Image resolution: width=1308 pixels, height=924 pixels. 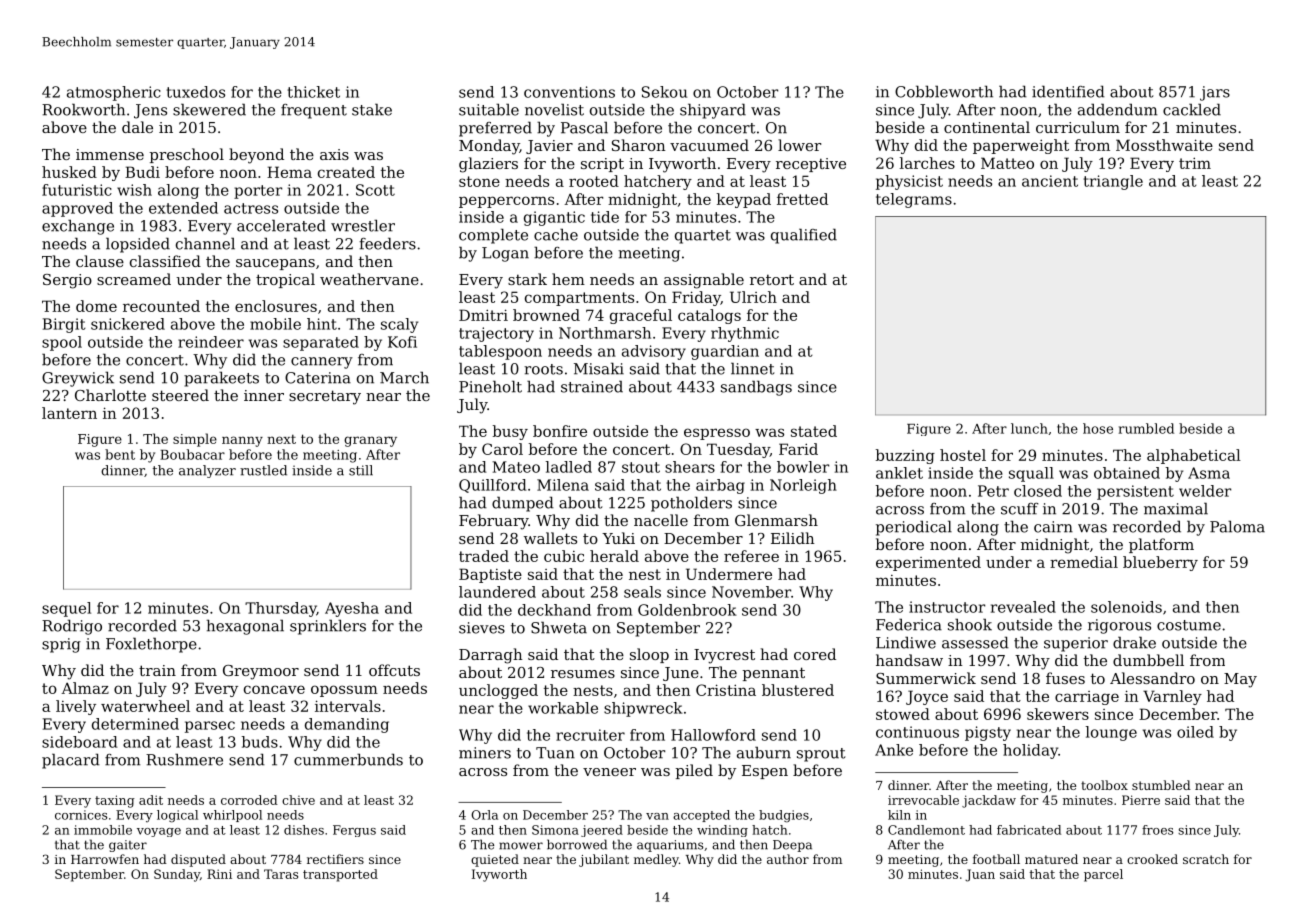 I want to click on rumbled, so click(x=1146, y=428).
